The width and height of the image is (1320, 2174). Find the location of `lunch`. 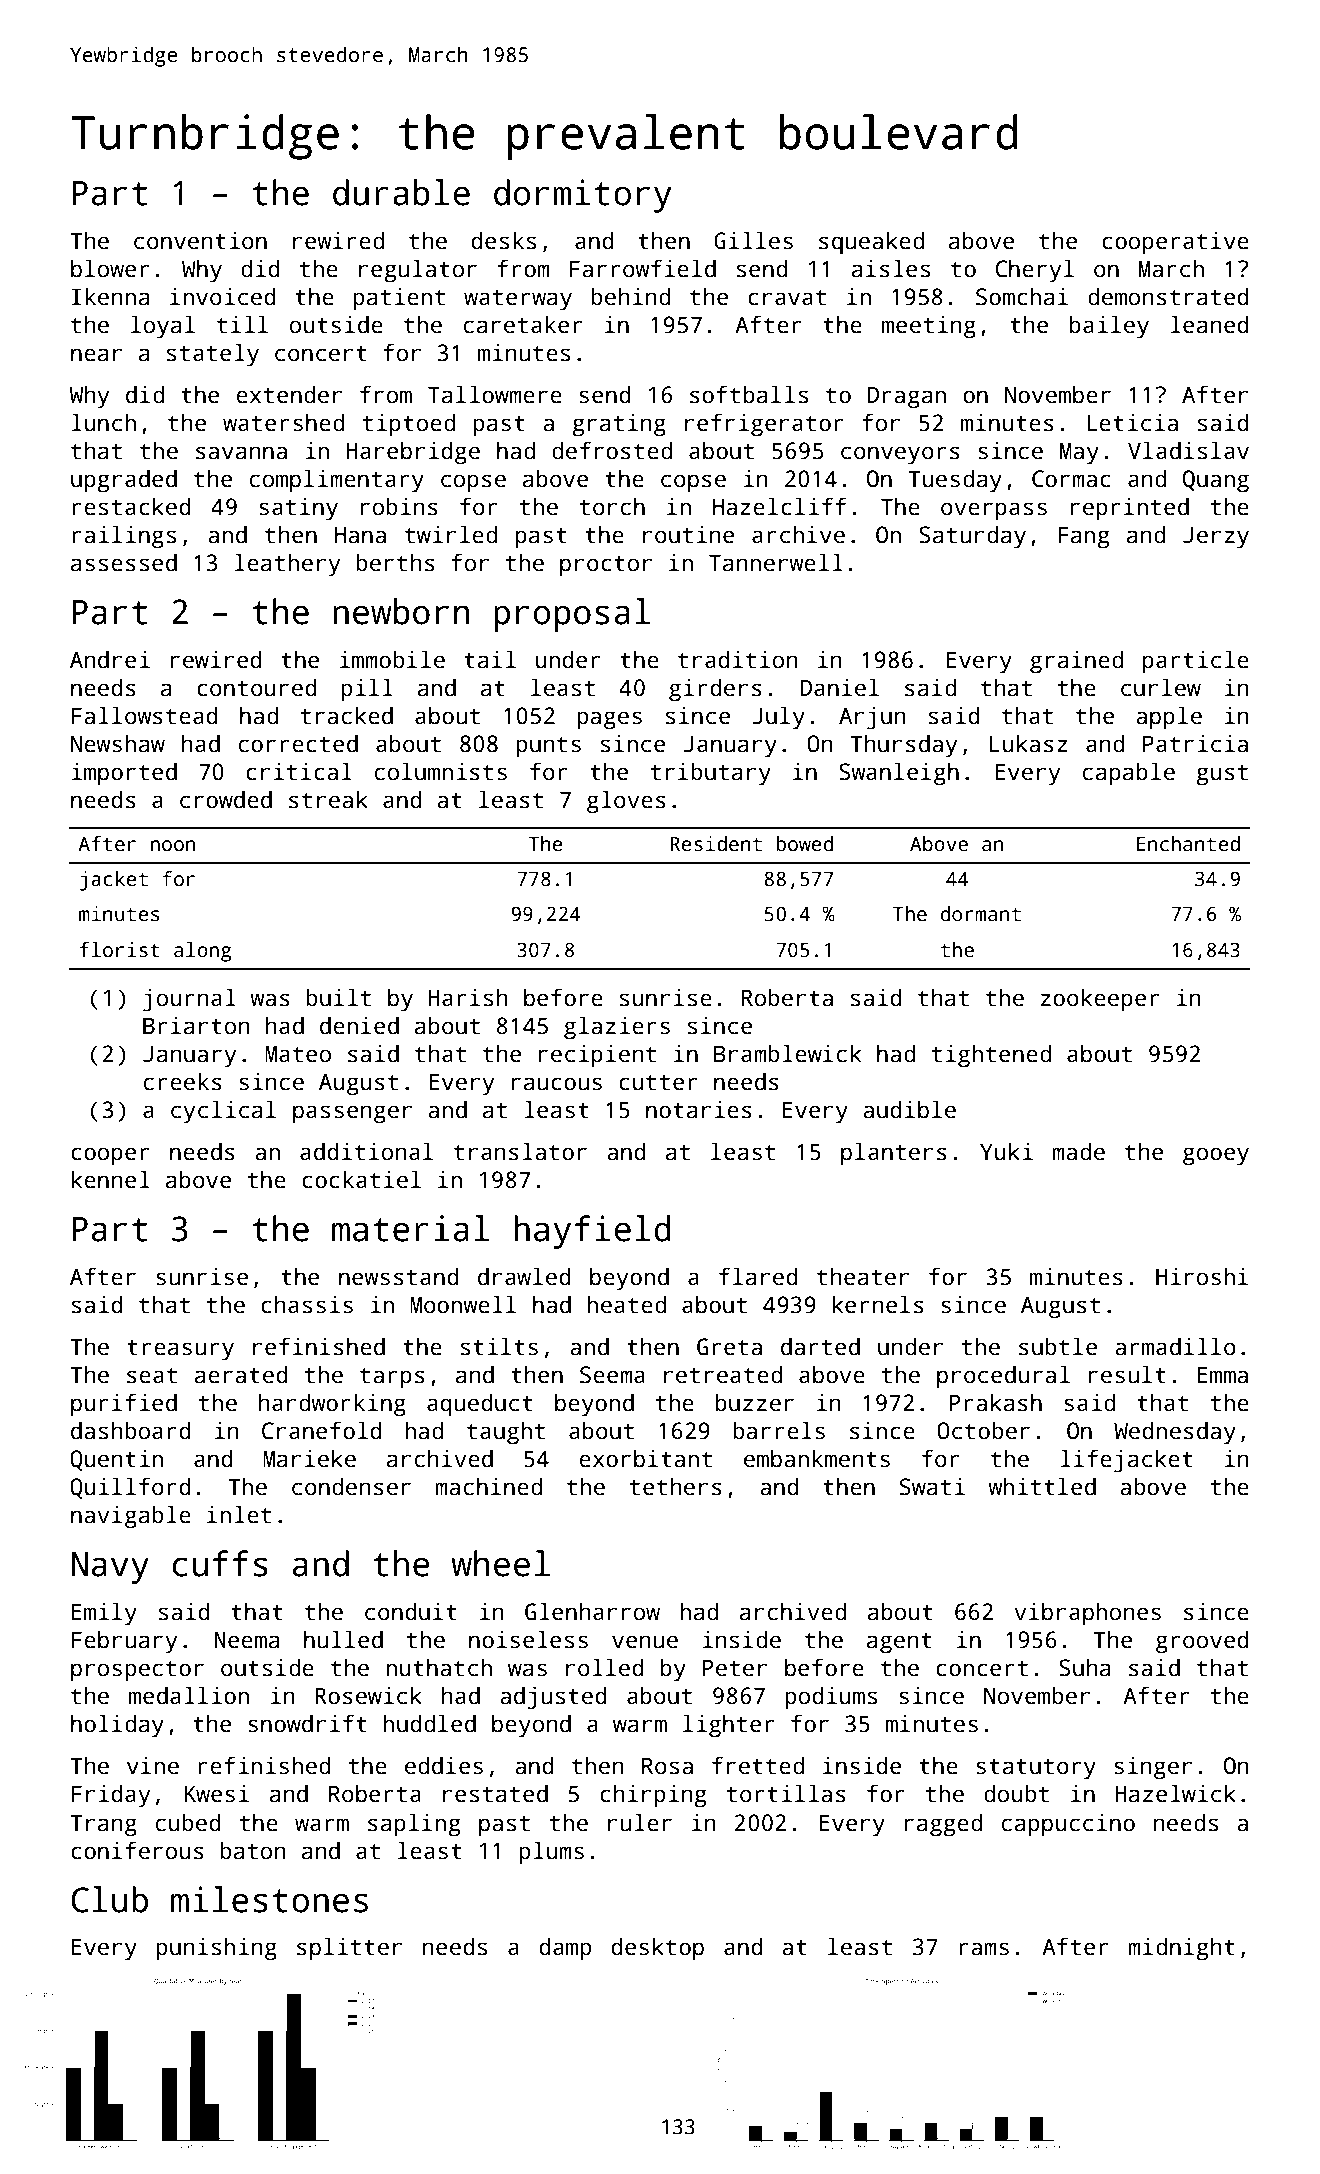

lunch is located at coordinates (103, 422).
